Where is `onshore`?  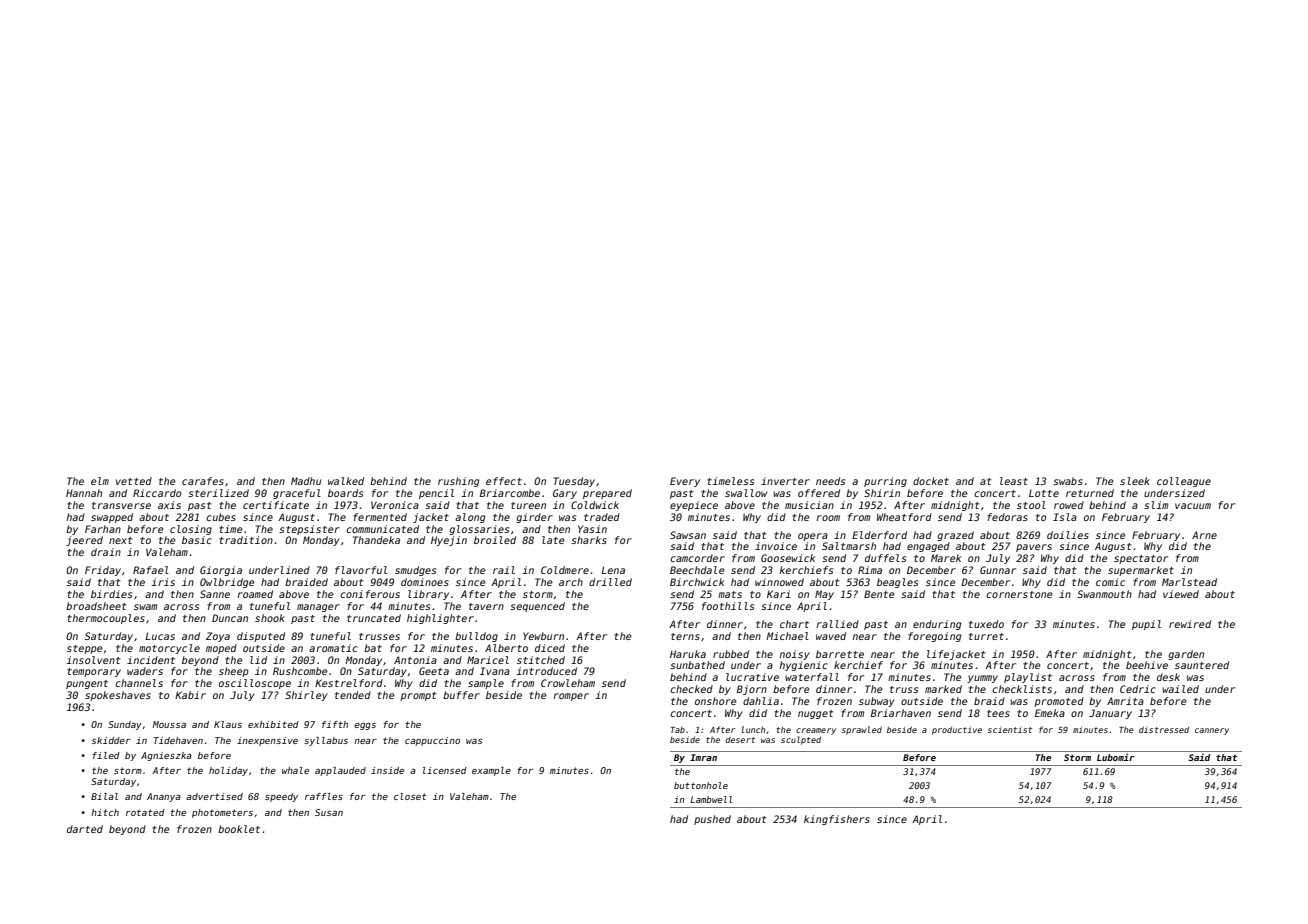
onshore is located at coordinates (716, 701).
